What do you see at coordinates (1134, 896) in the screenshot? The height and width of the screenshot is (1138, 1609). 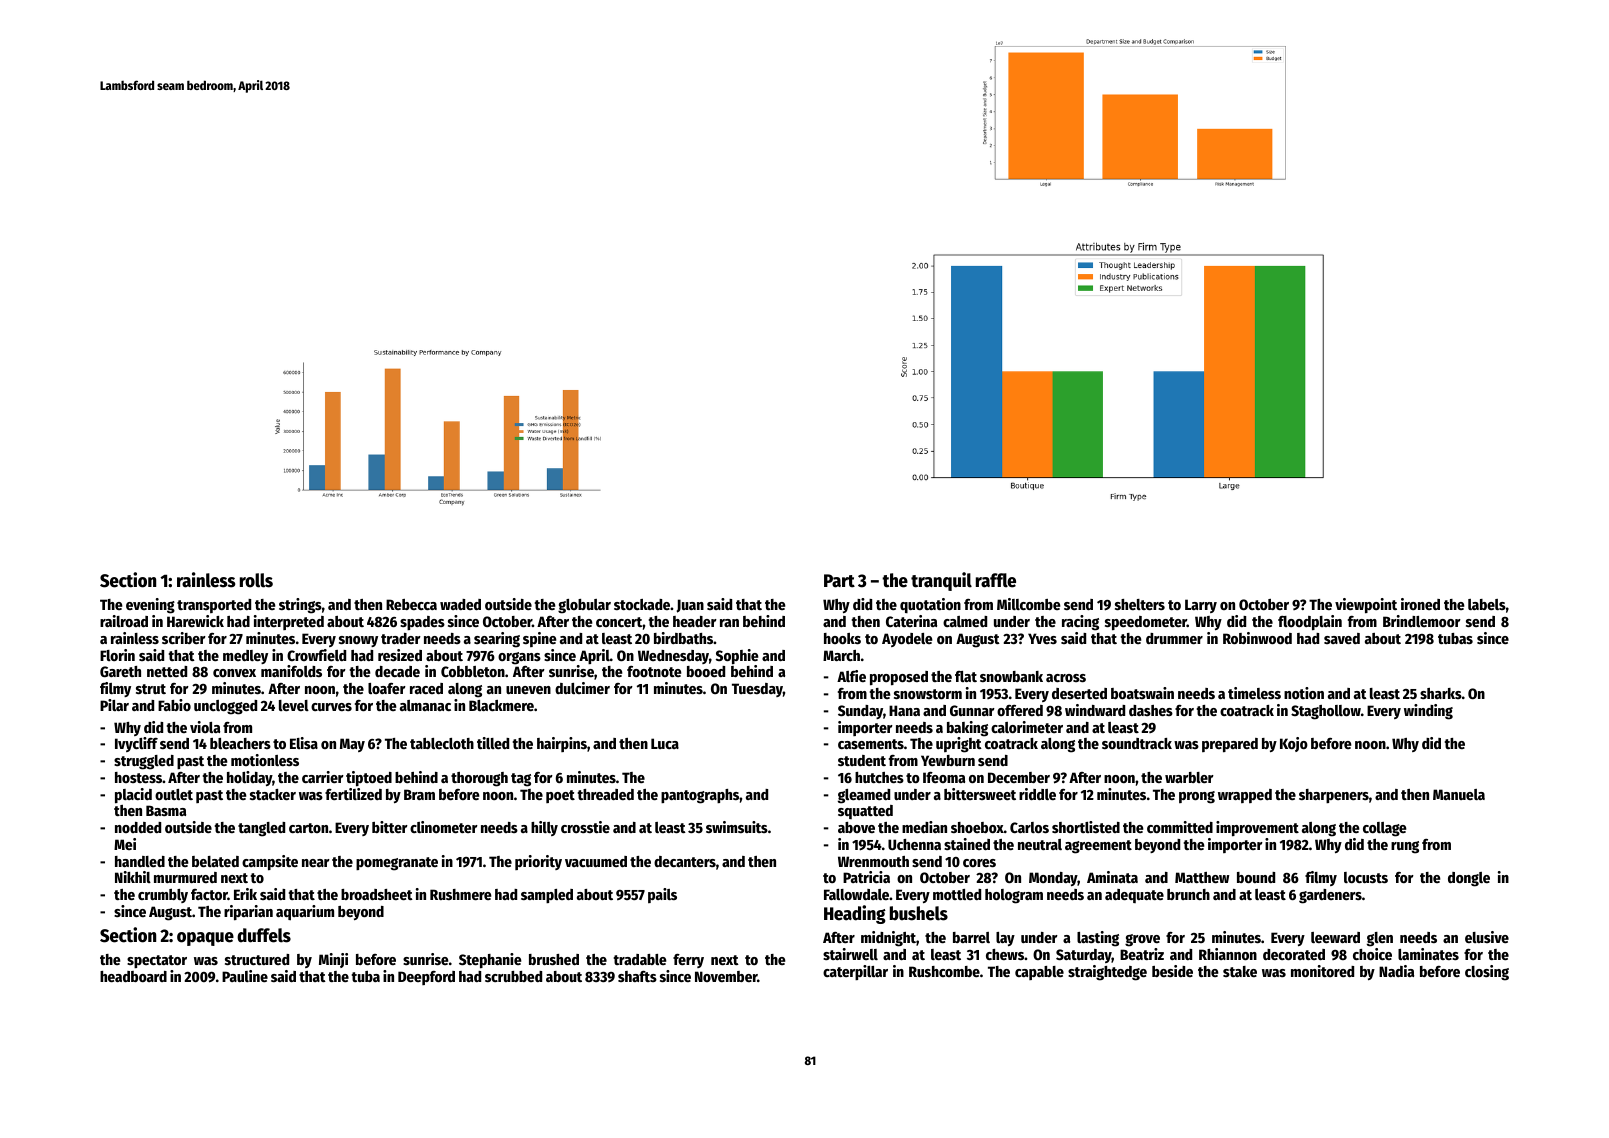 I see `adequate` at bounding box center [1134, 896].
